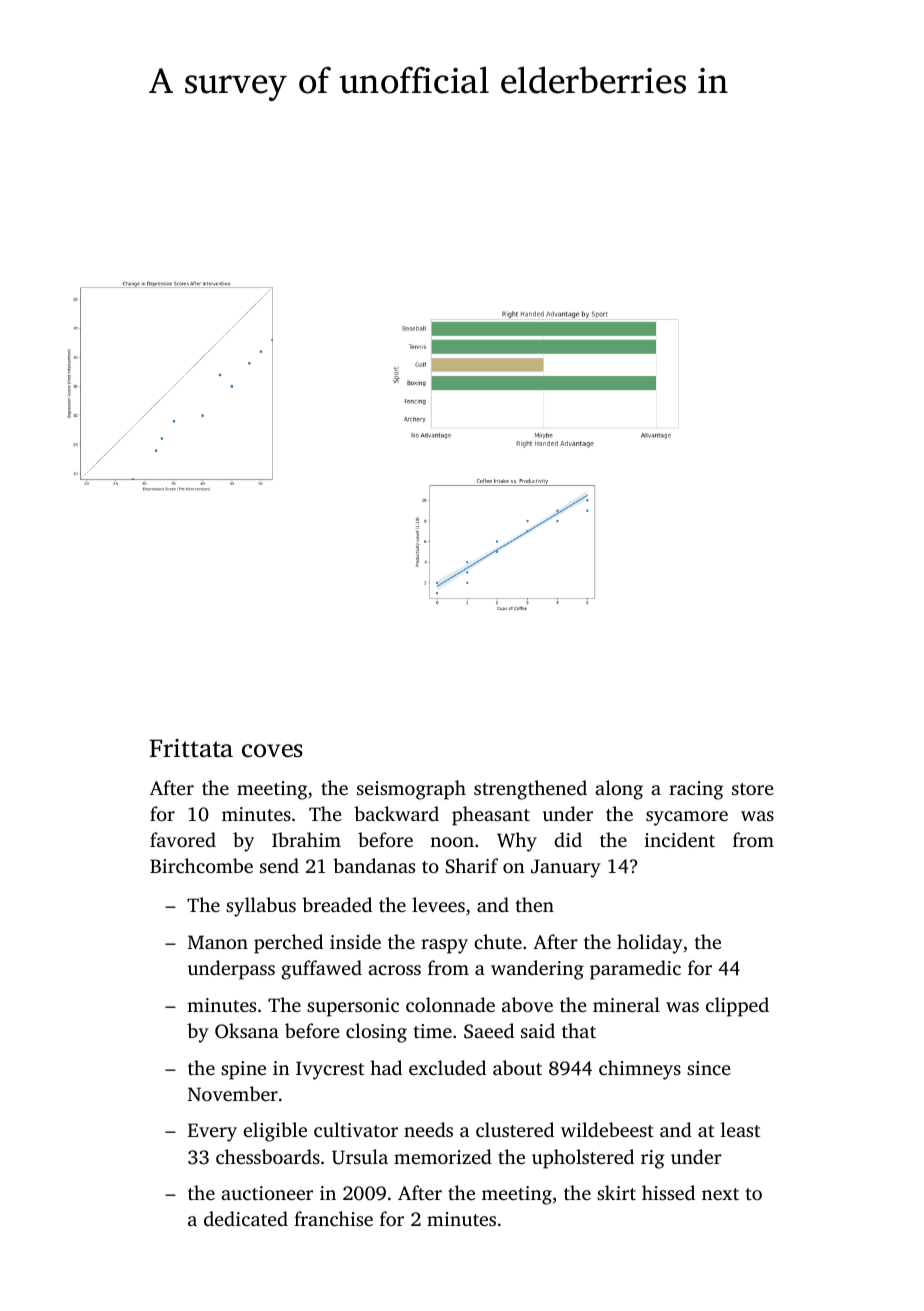 Image resolution: width=924 pixels, height=1311 pixels. What do you see at coordinates (268, 1156) in the image?
I see `chessboards` at bounding box center [268, 1156].
